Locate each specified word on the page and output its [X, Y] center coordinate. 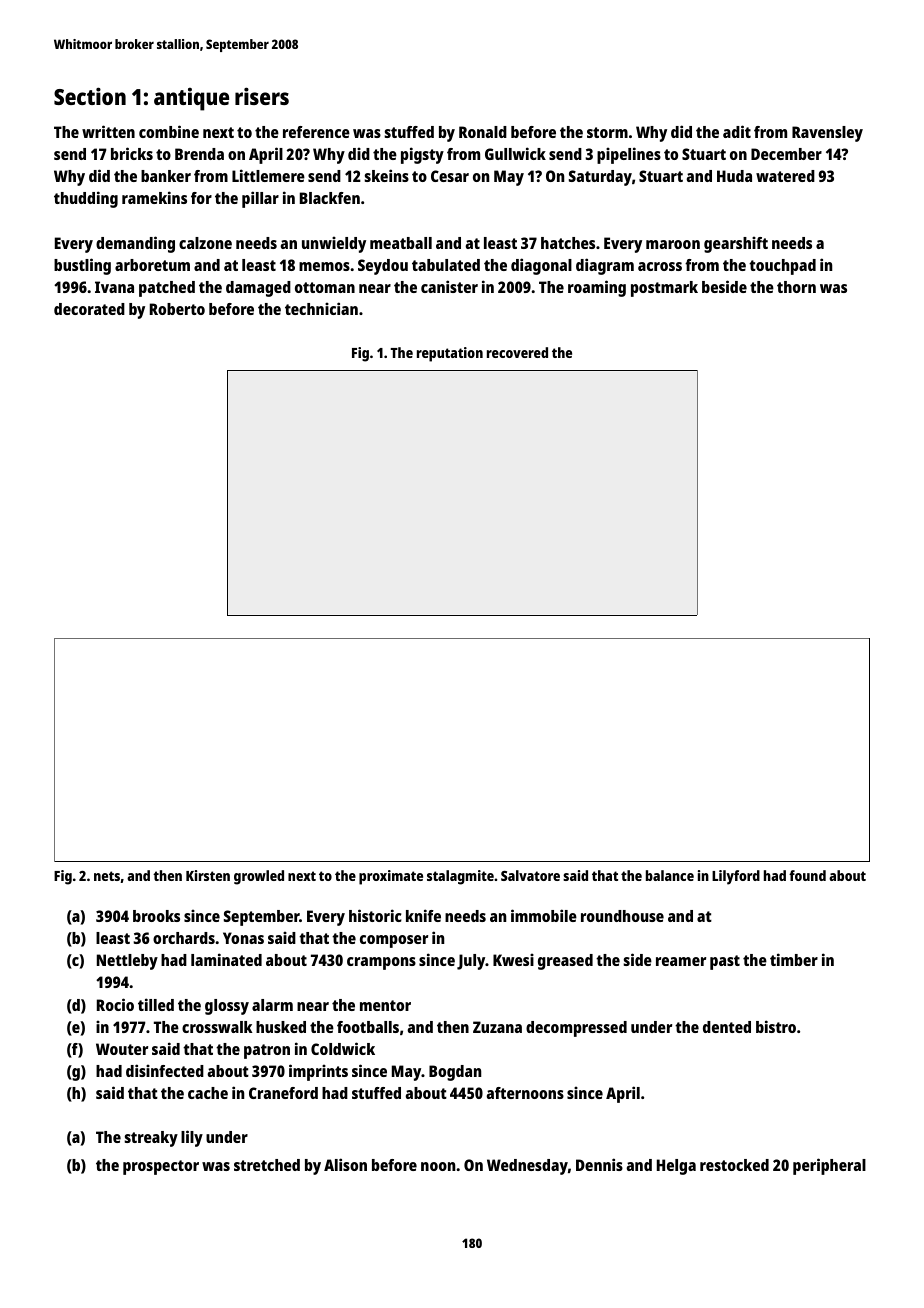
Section [90, 96]
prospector [161, 1167]
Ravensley [827, 134]
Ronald [483, 132]
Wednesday [527, 1167]
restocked [734, 1165]
